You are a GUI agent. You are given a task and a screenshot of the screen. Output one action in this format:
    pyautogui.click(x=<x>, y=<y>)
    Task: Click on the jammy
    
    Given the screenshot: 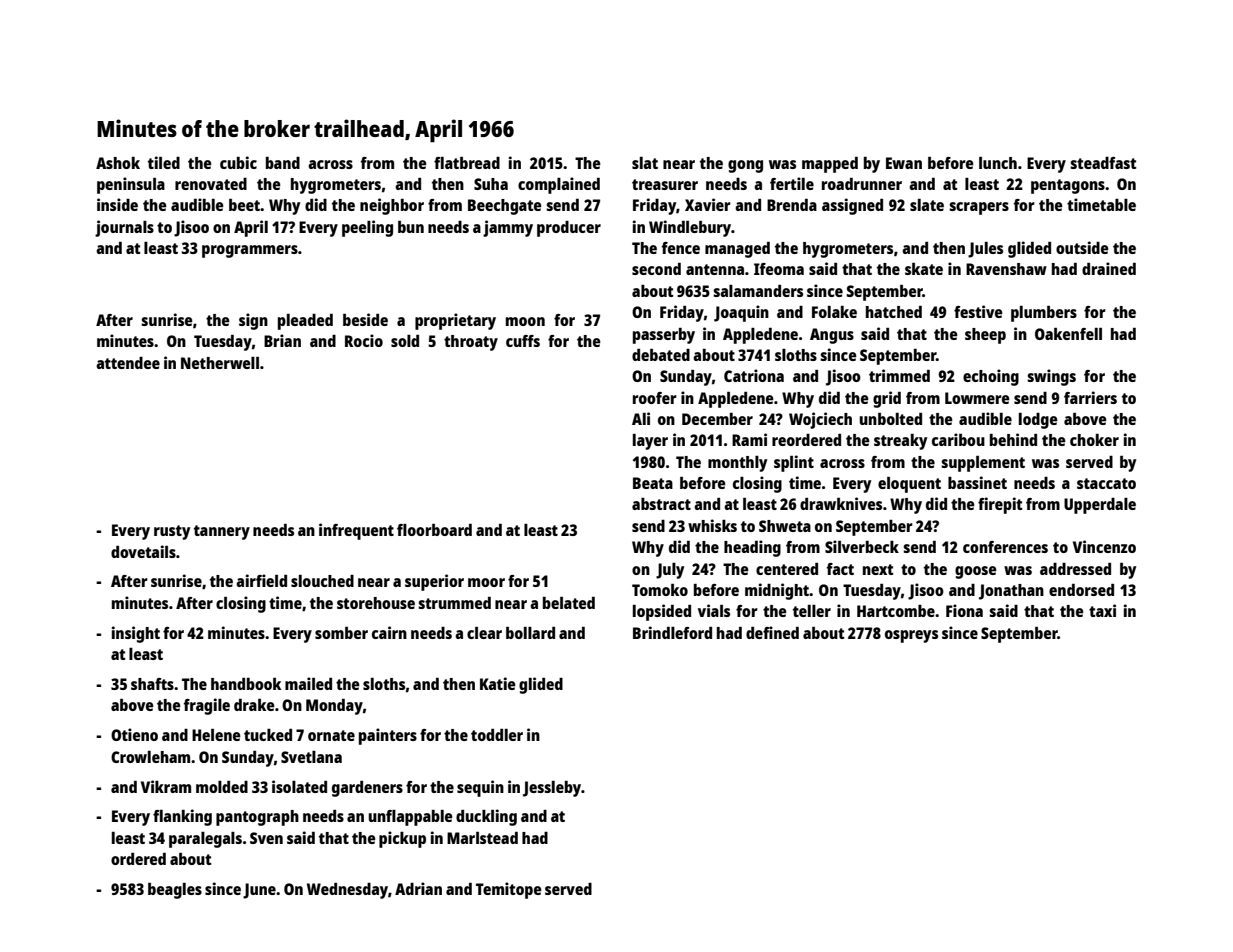 What is the action you would take?
    pyautogui.click(x=508, y=228)
